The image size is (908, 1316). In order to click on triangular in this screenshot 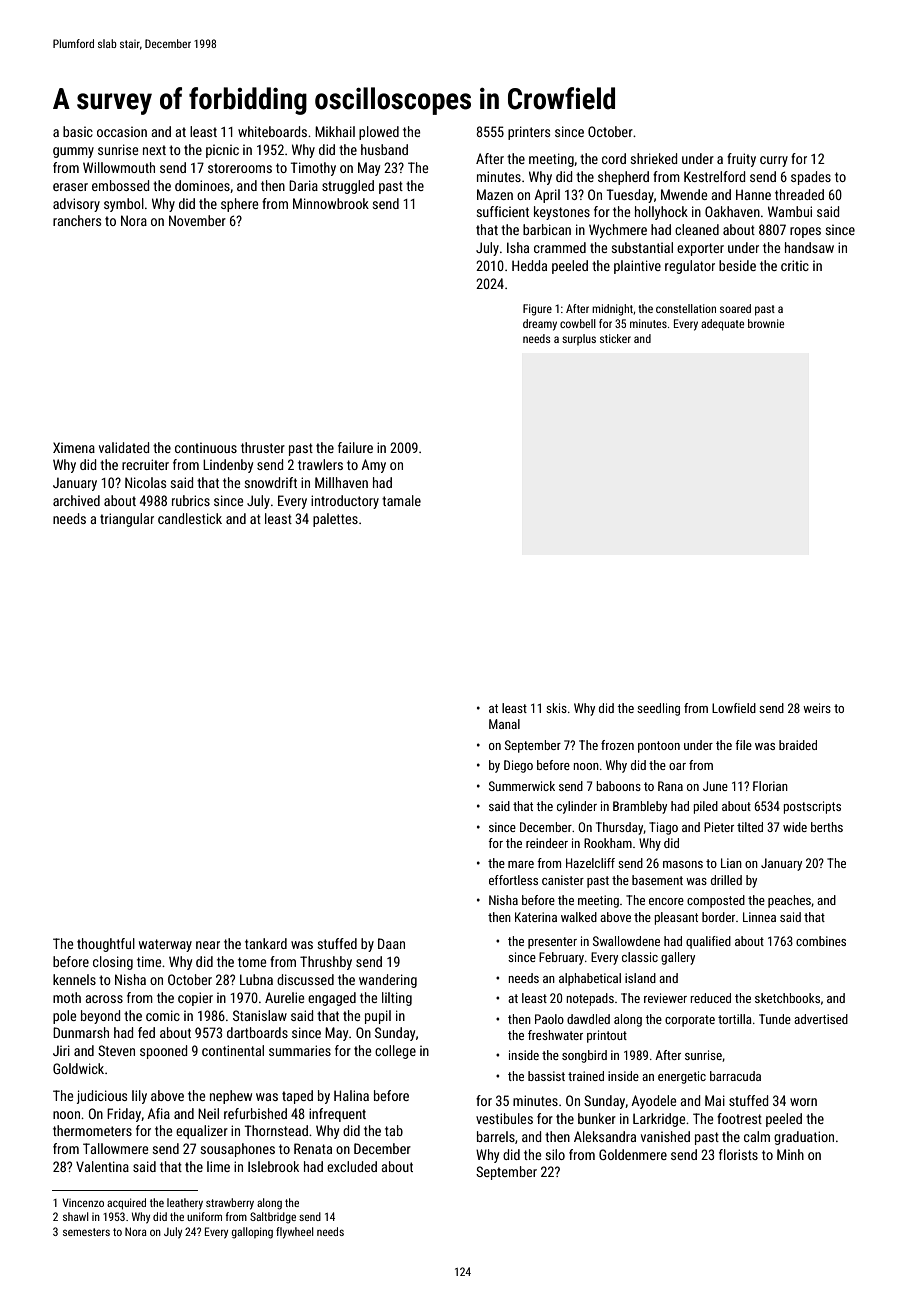, I will do `click(127, 520)`.
